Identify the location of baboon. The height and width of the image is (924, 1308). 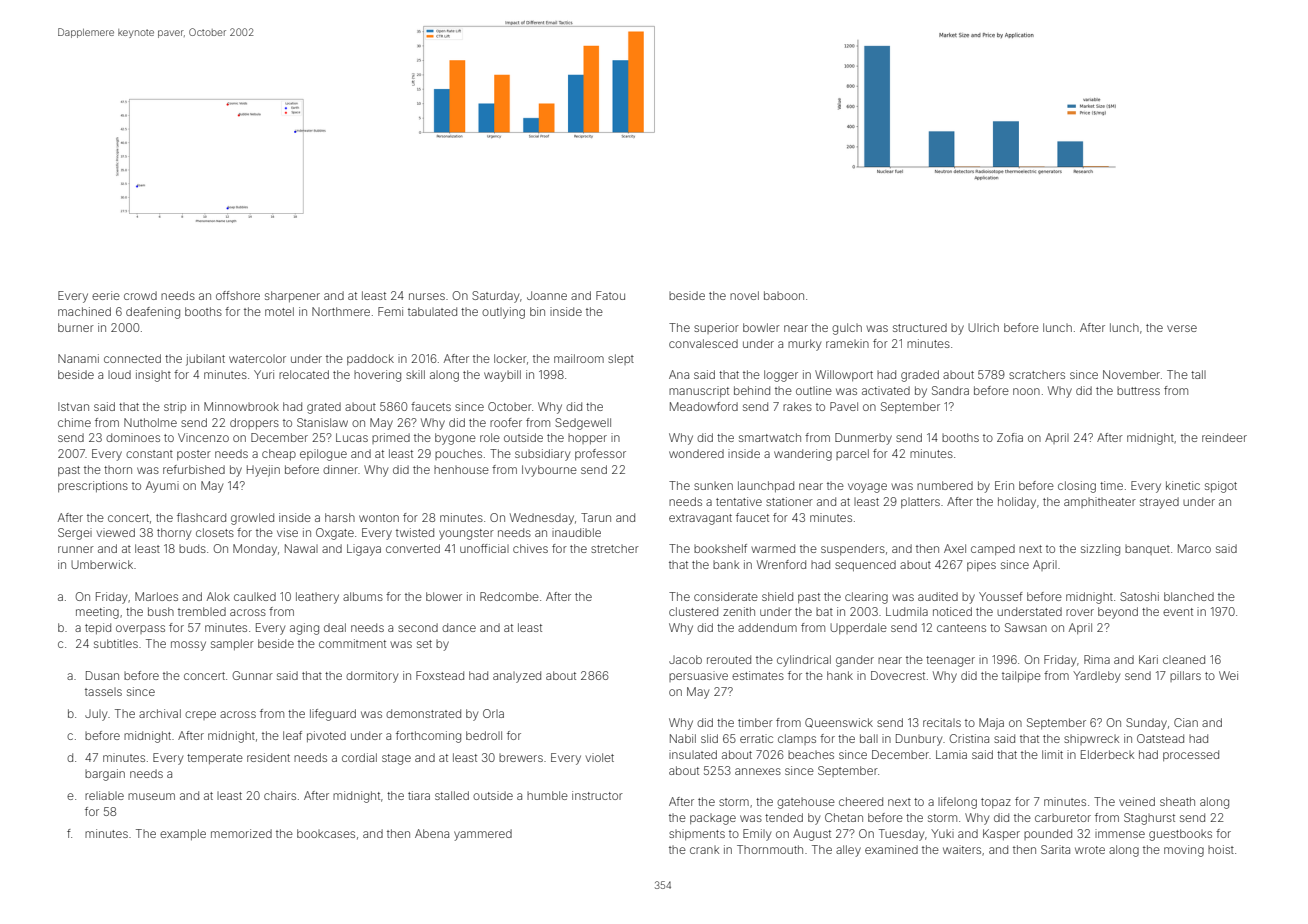
(784, 295).
